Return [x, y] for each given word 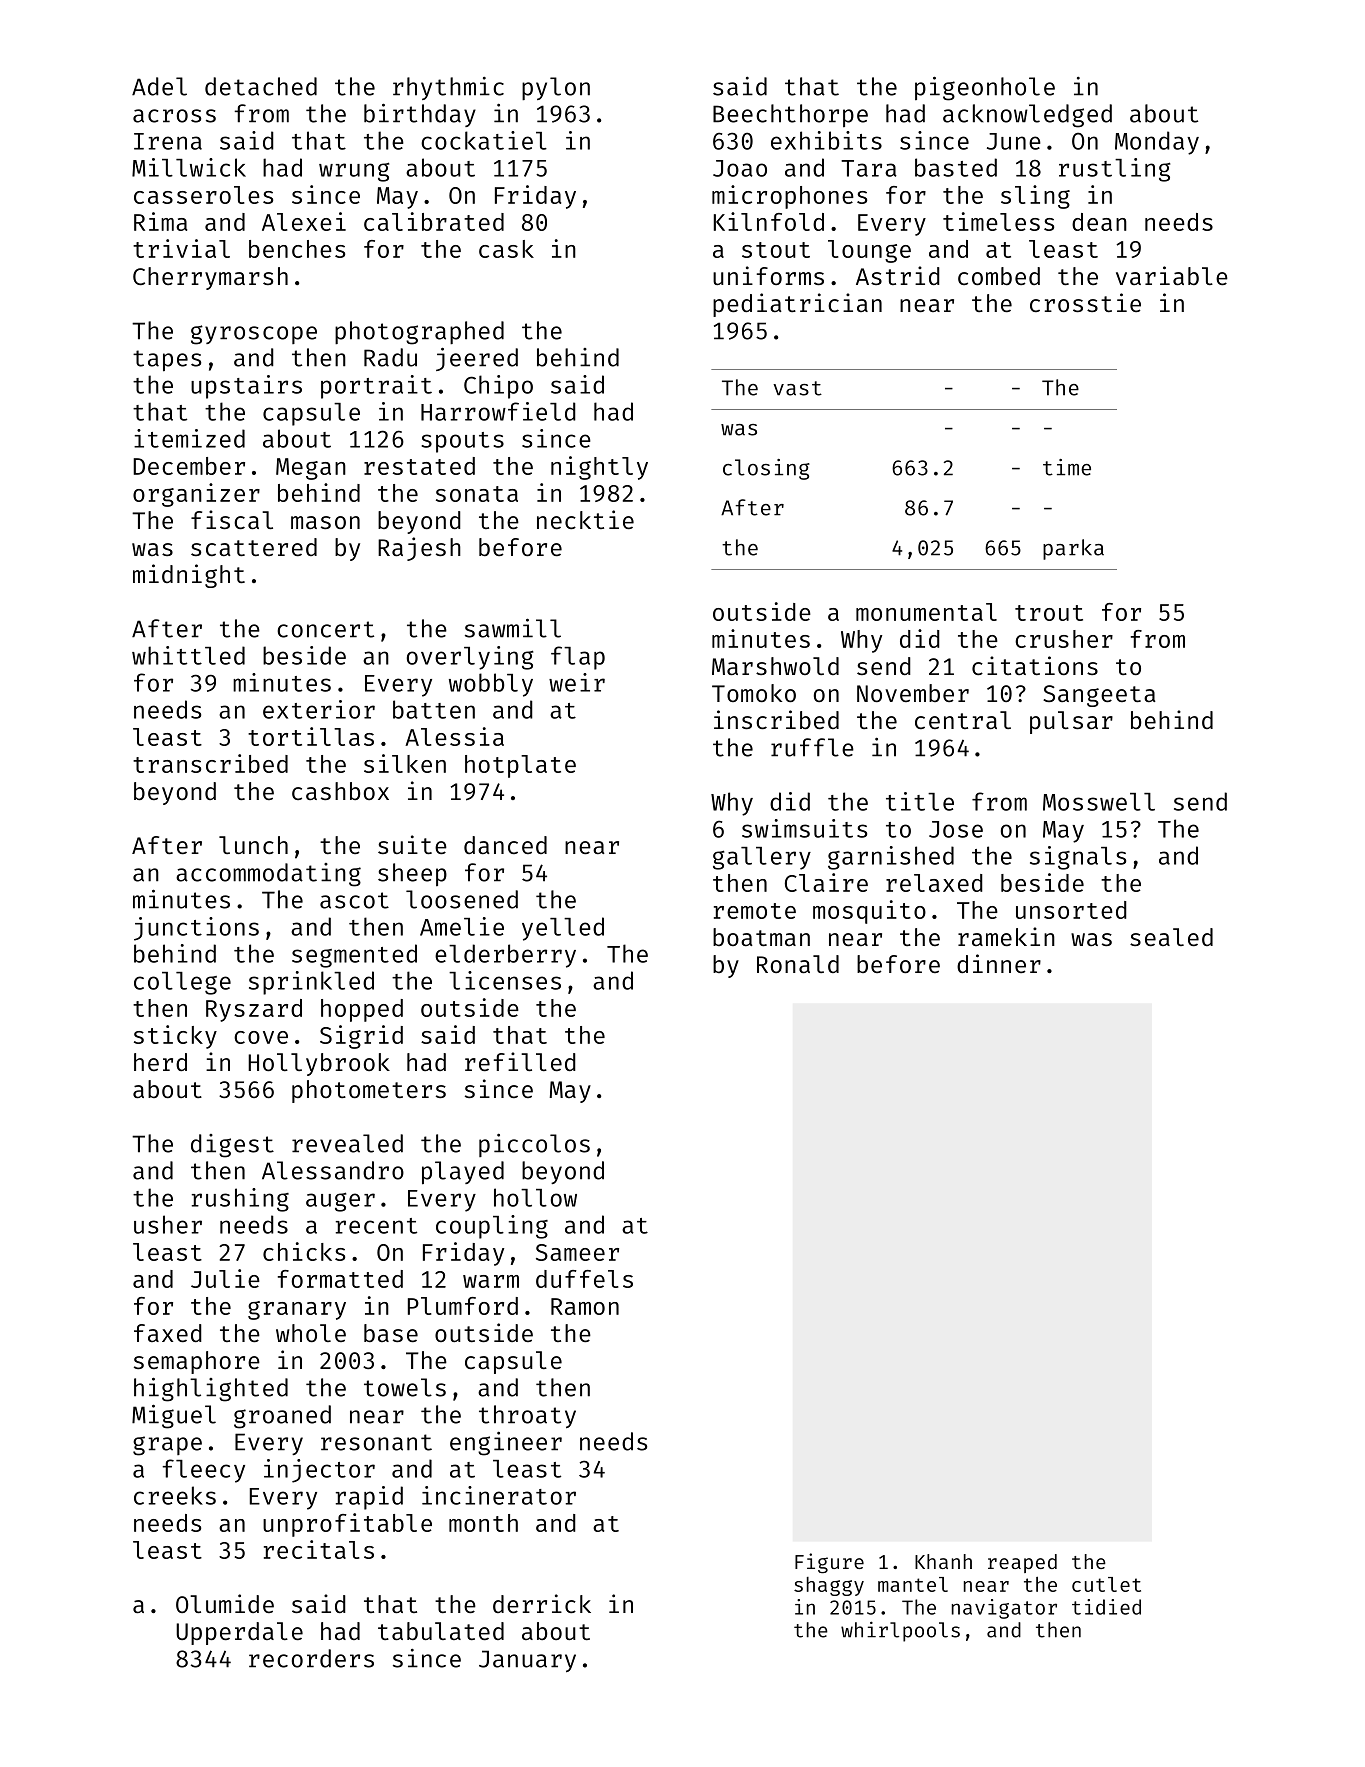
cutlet [1106, 1584]
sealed [1171, 937]
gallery [762, 858]
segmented [354, 956]
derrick [542, 1603]
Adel [159, 86]
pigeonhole [985, 88]
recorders [311, 1658]
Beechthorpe [790, 115]
